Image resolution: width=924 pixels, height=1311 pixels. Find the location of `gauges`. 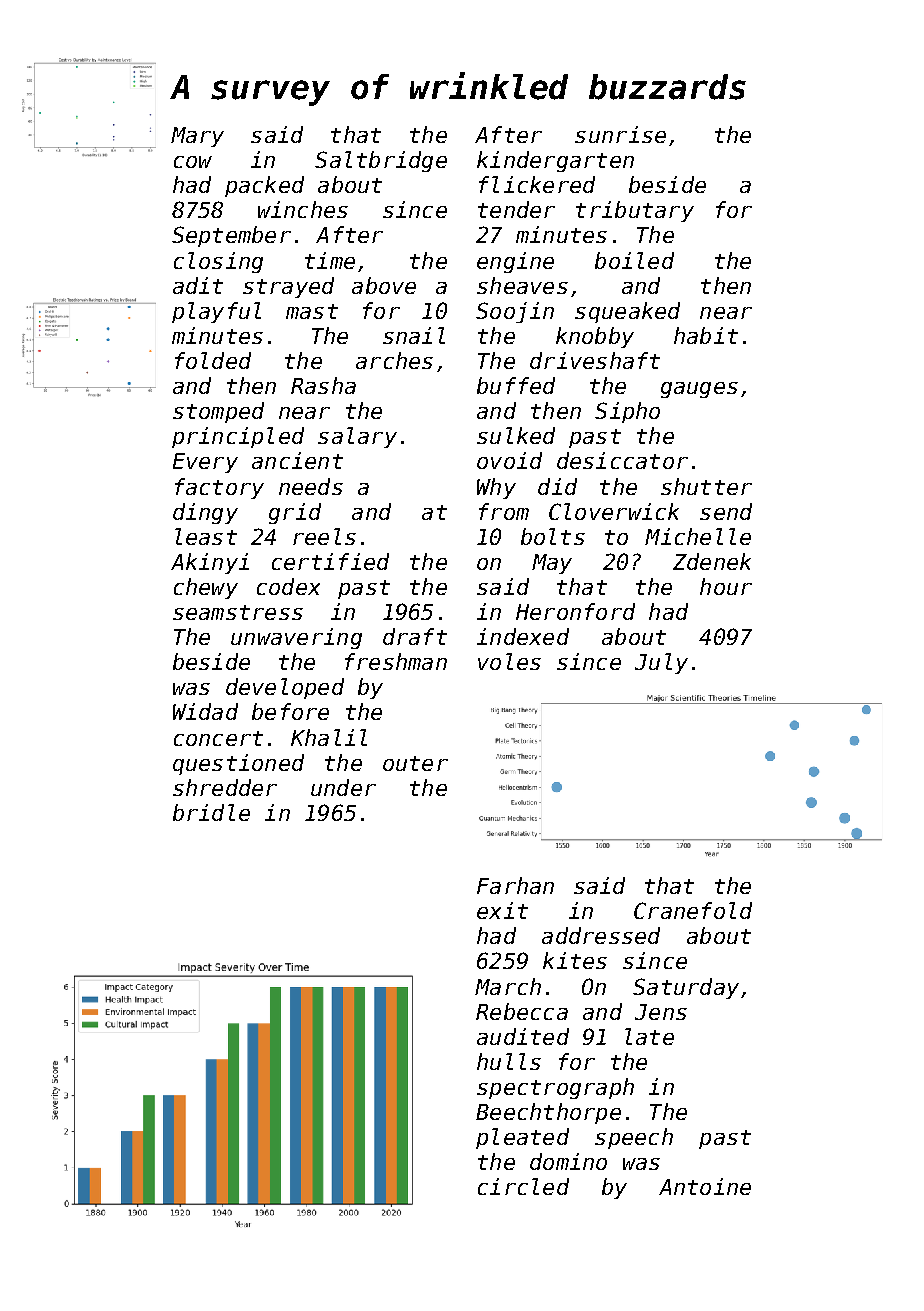

gauges is located at coordinates (699, 390).
